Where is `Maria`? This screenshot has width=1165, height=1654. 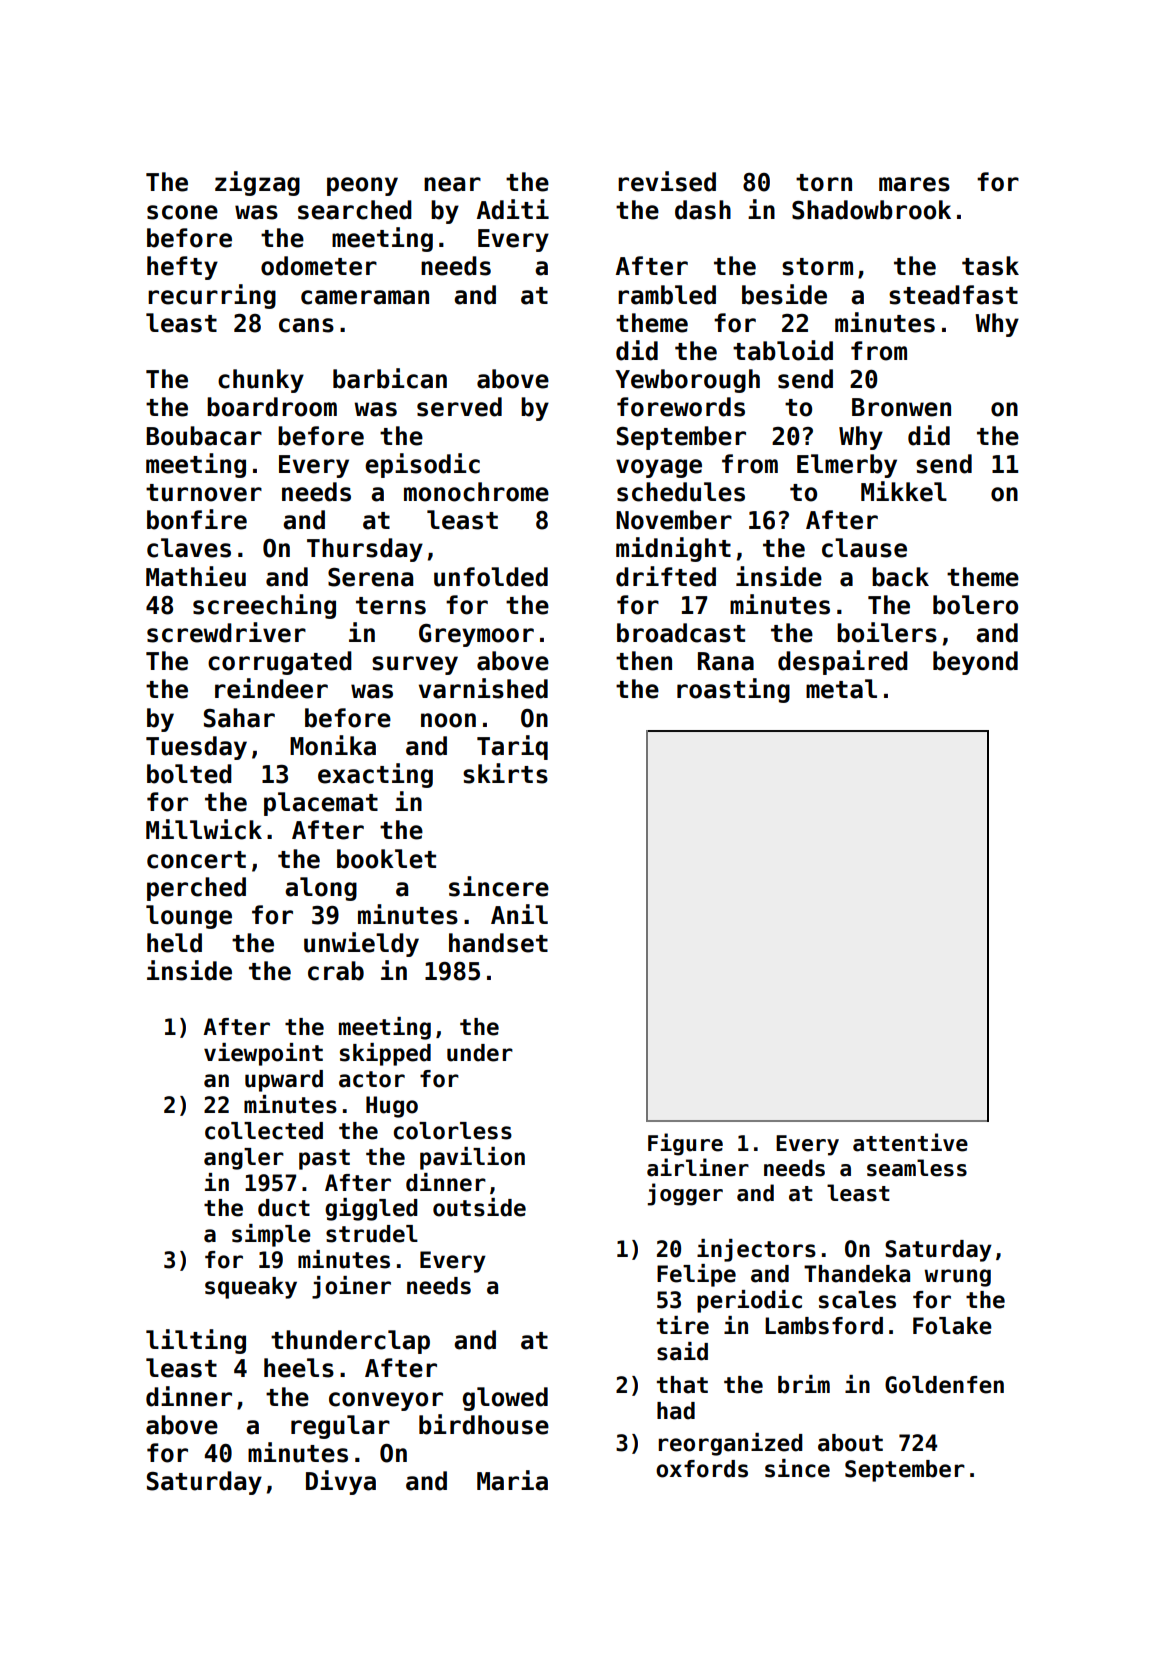
Maria is located at coordinates (512, 1480).
